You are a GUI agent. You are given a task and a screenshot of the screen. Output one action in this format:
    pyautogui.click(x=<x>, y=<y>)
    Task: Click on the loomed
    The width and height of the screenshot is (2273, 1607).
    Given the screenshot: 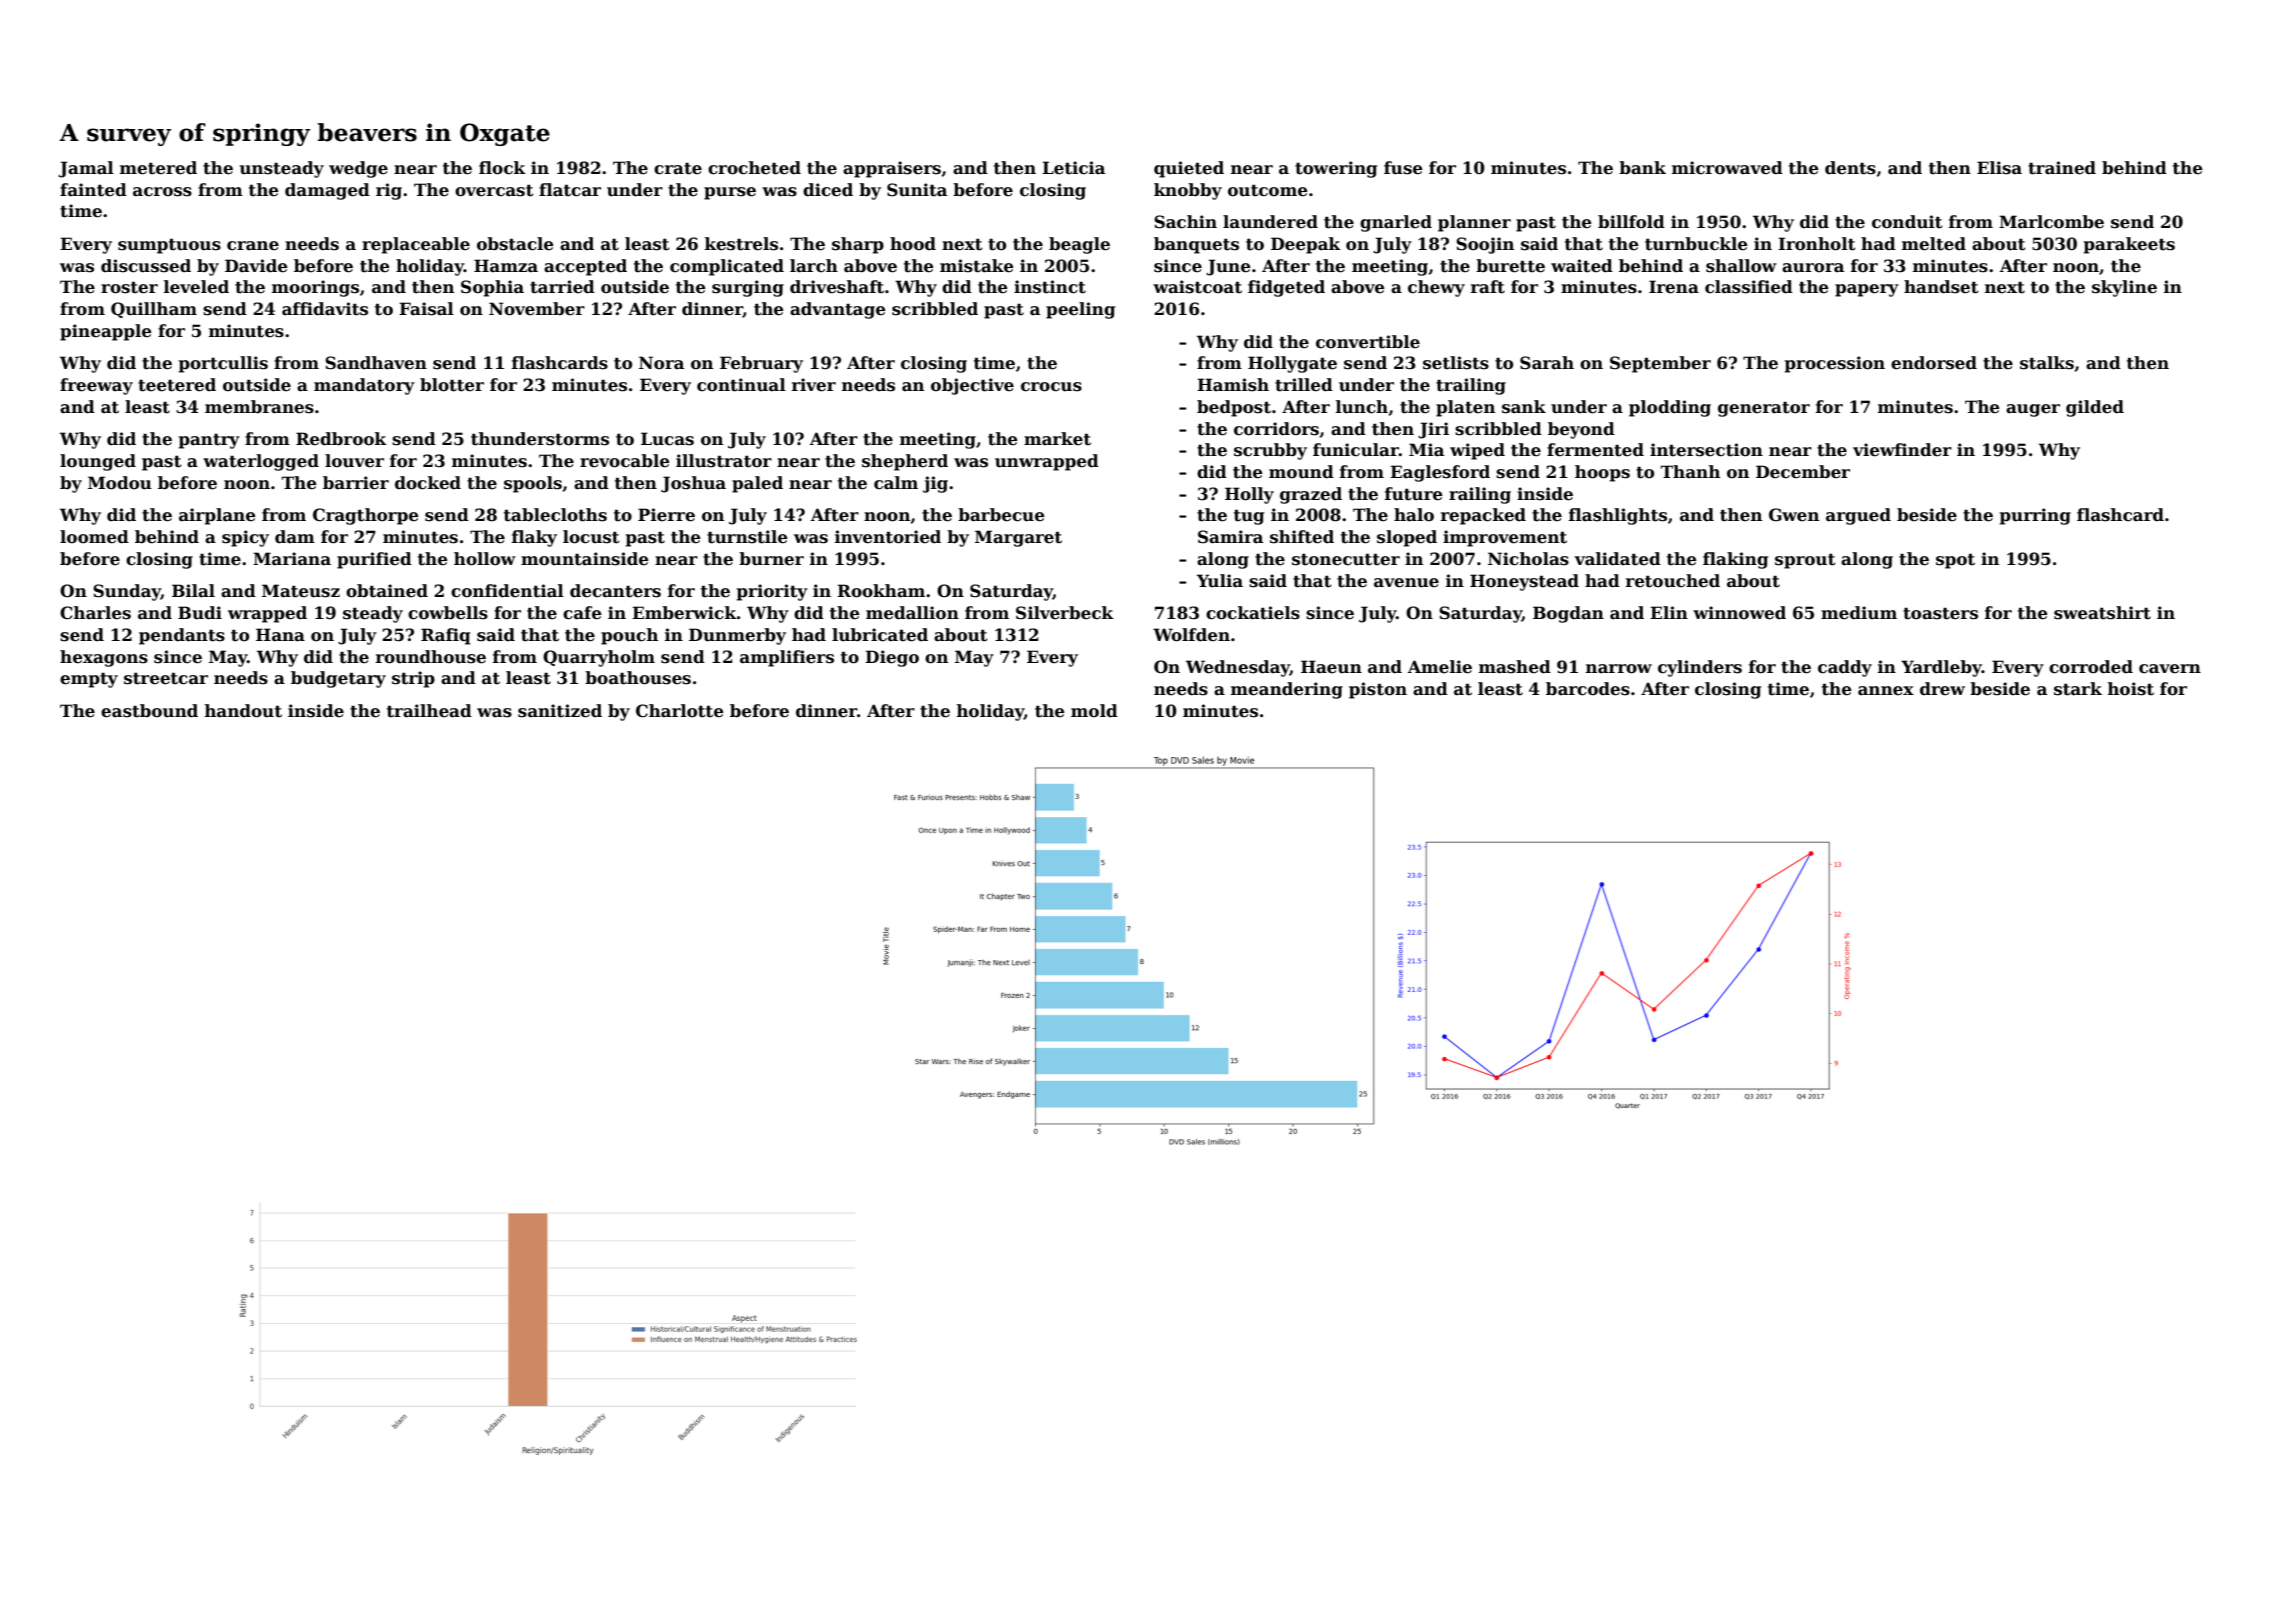 What is the action you would take?
    pyautogui.click(x=94, y=537)
